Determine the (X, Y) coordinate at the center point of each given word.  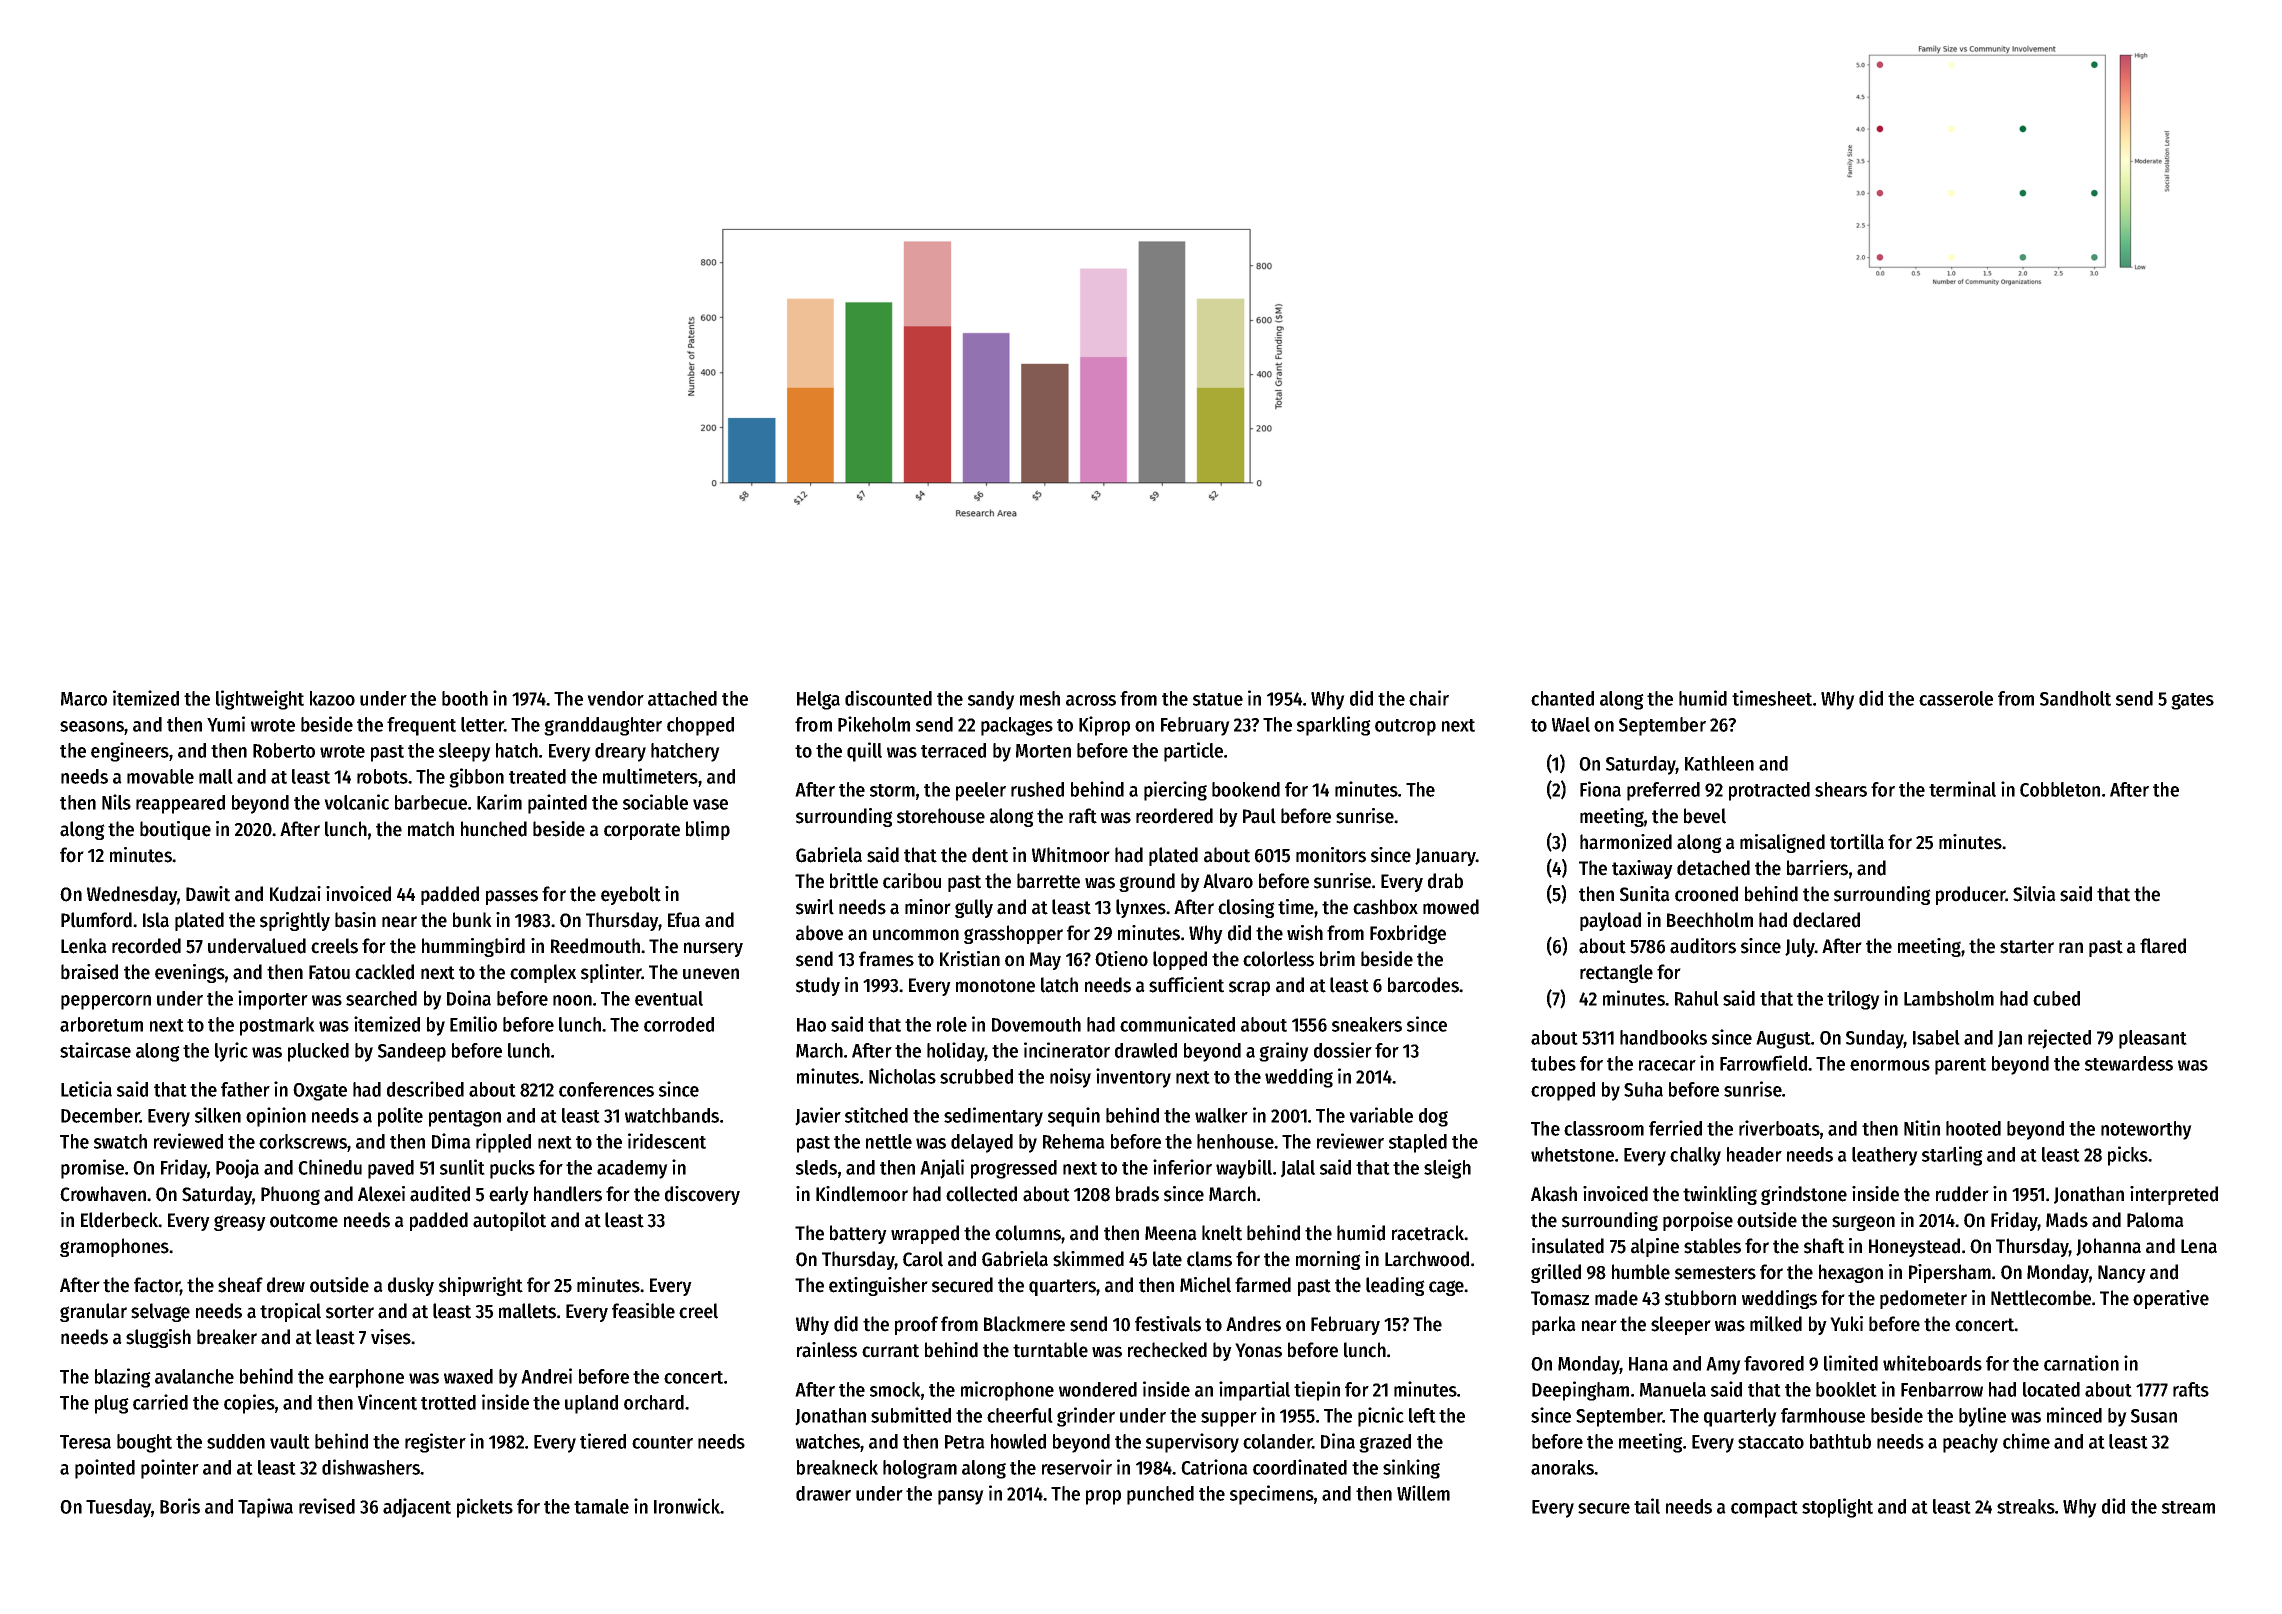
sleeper (1681, 1325)
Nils (116, 802)
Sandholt (2075, 698)
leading (1395, 1286)
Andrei (546, 1376)
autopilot (509, 1221)
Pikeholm (874, 724)
